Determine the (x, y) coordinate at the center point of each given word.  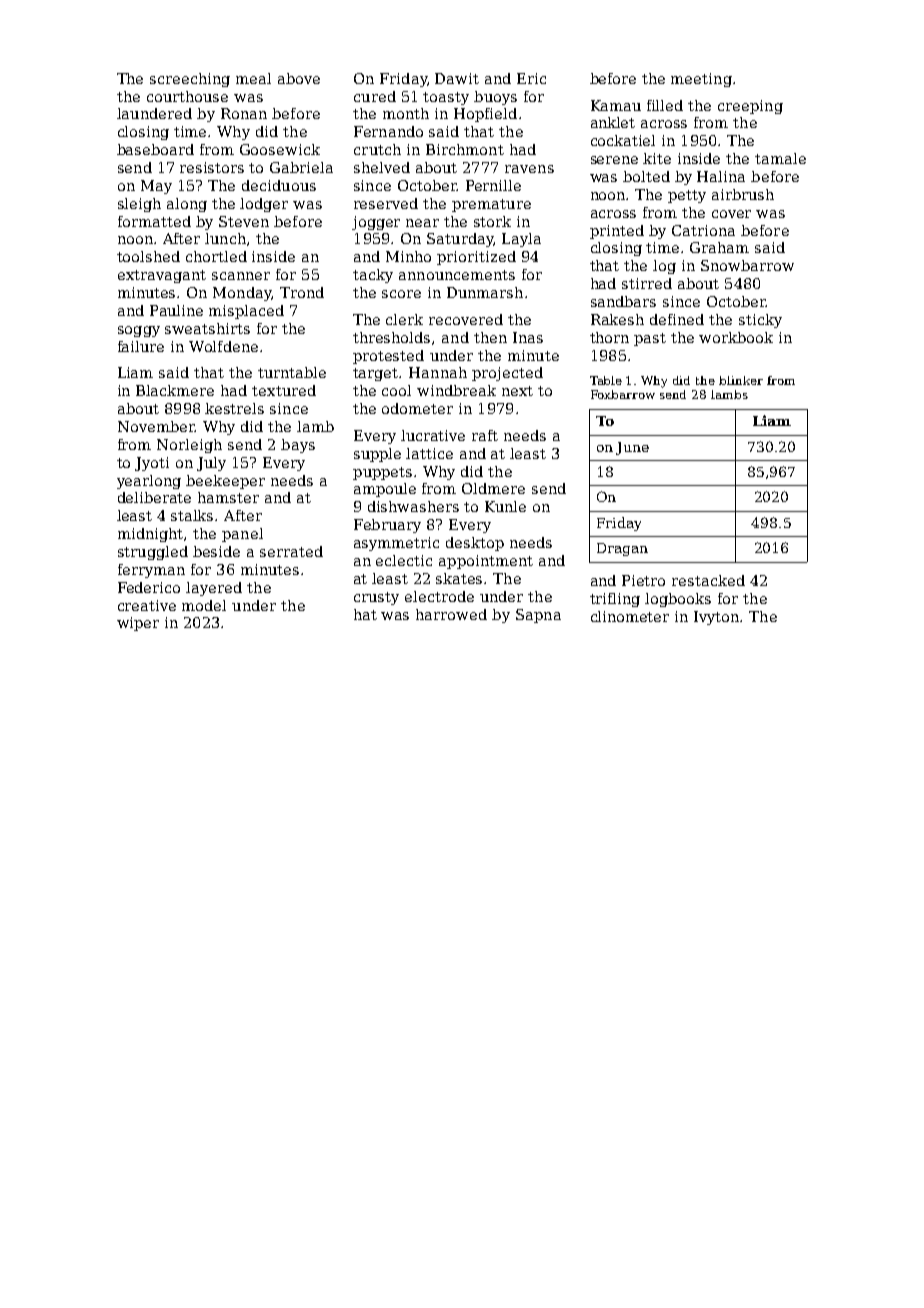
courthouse (187, 96)
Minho (408, 256)
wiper (138, 624)
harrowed (451, 614)
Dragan (622, 549)
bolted (646, 176)
